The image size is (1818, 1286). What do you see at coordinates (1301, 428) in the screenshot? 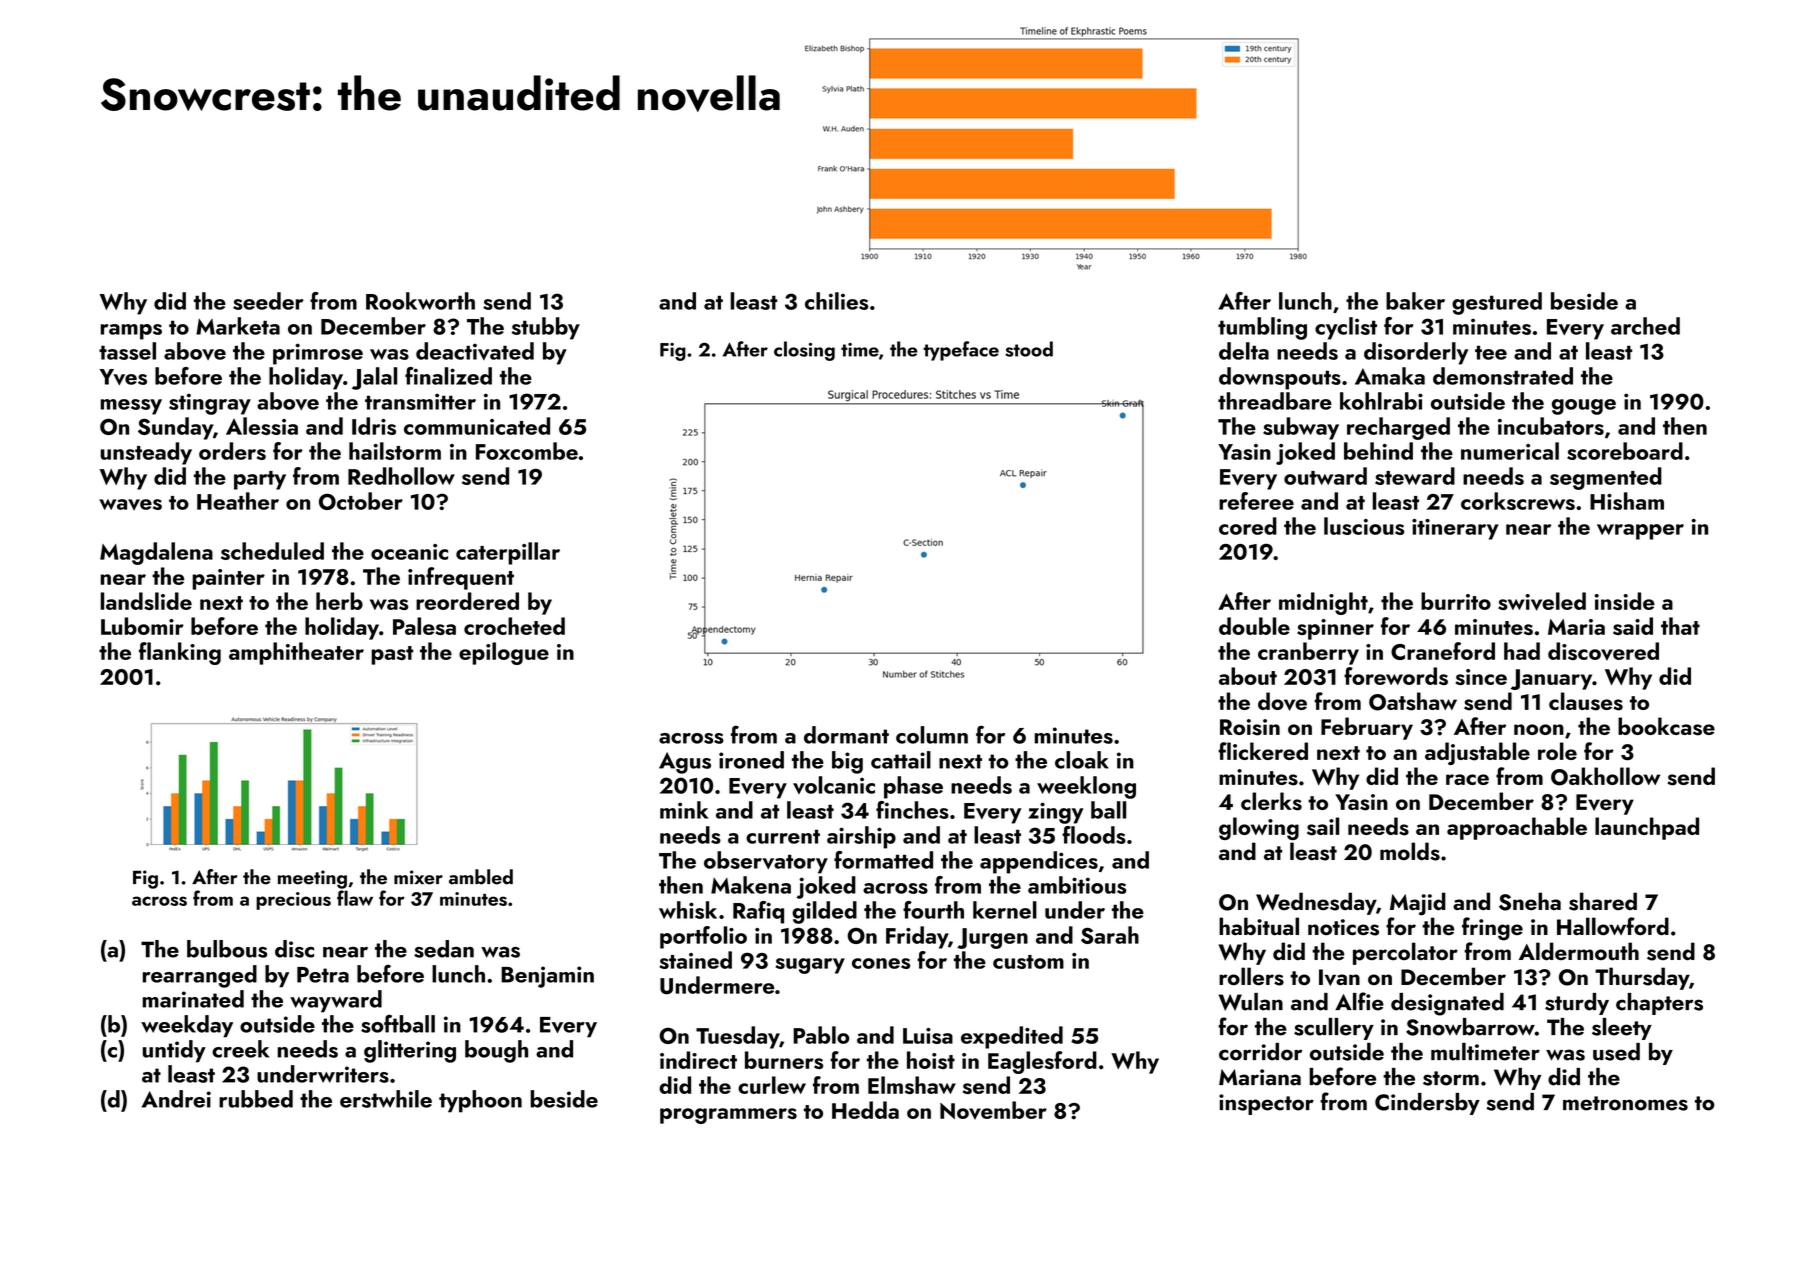
I see `subway` at bounding box center [1301, 428].
